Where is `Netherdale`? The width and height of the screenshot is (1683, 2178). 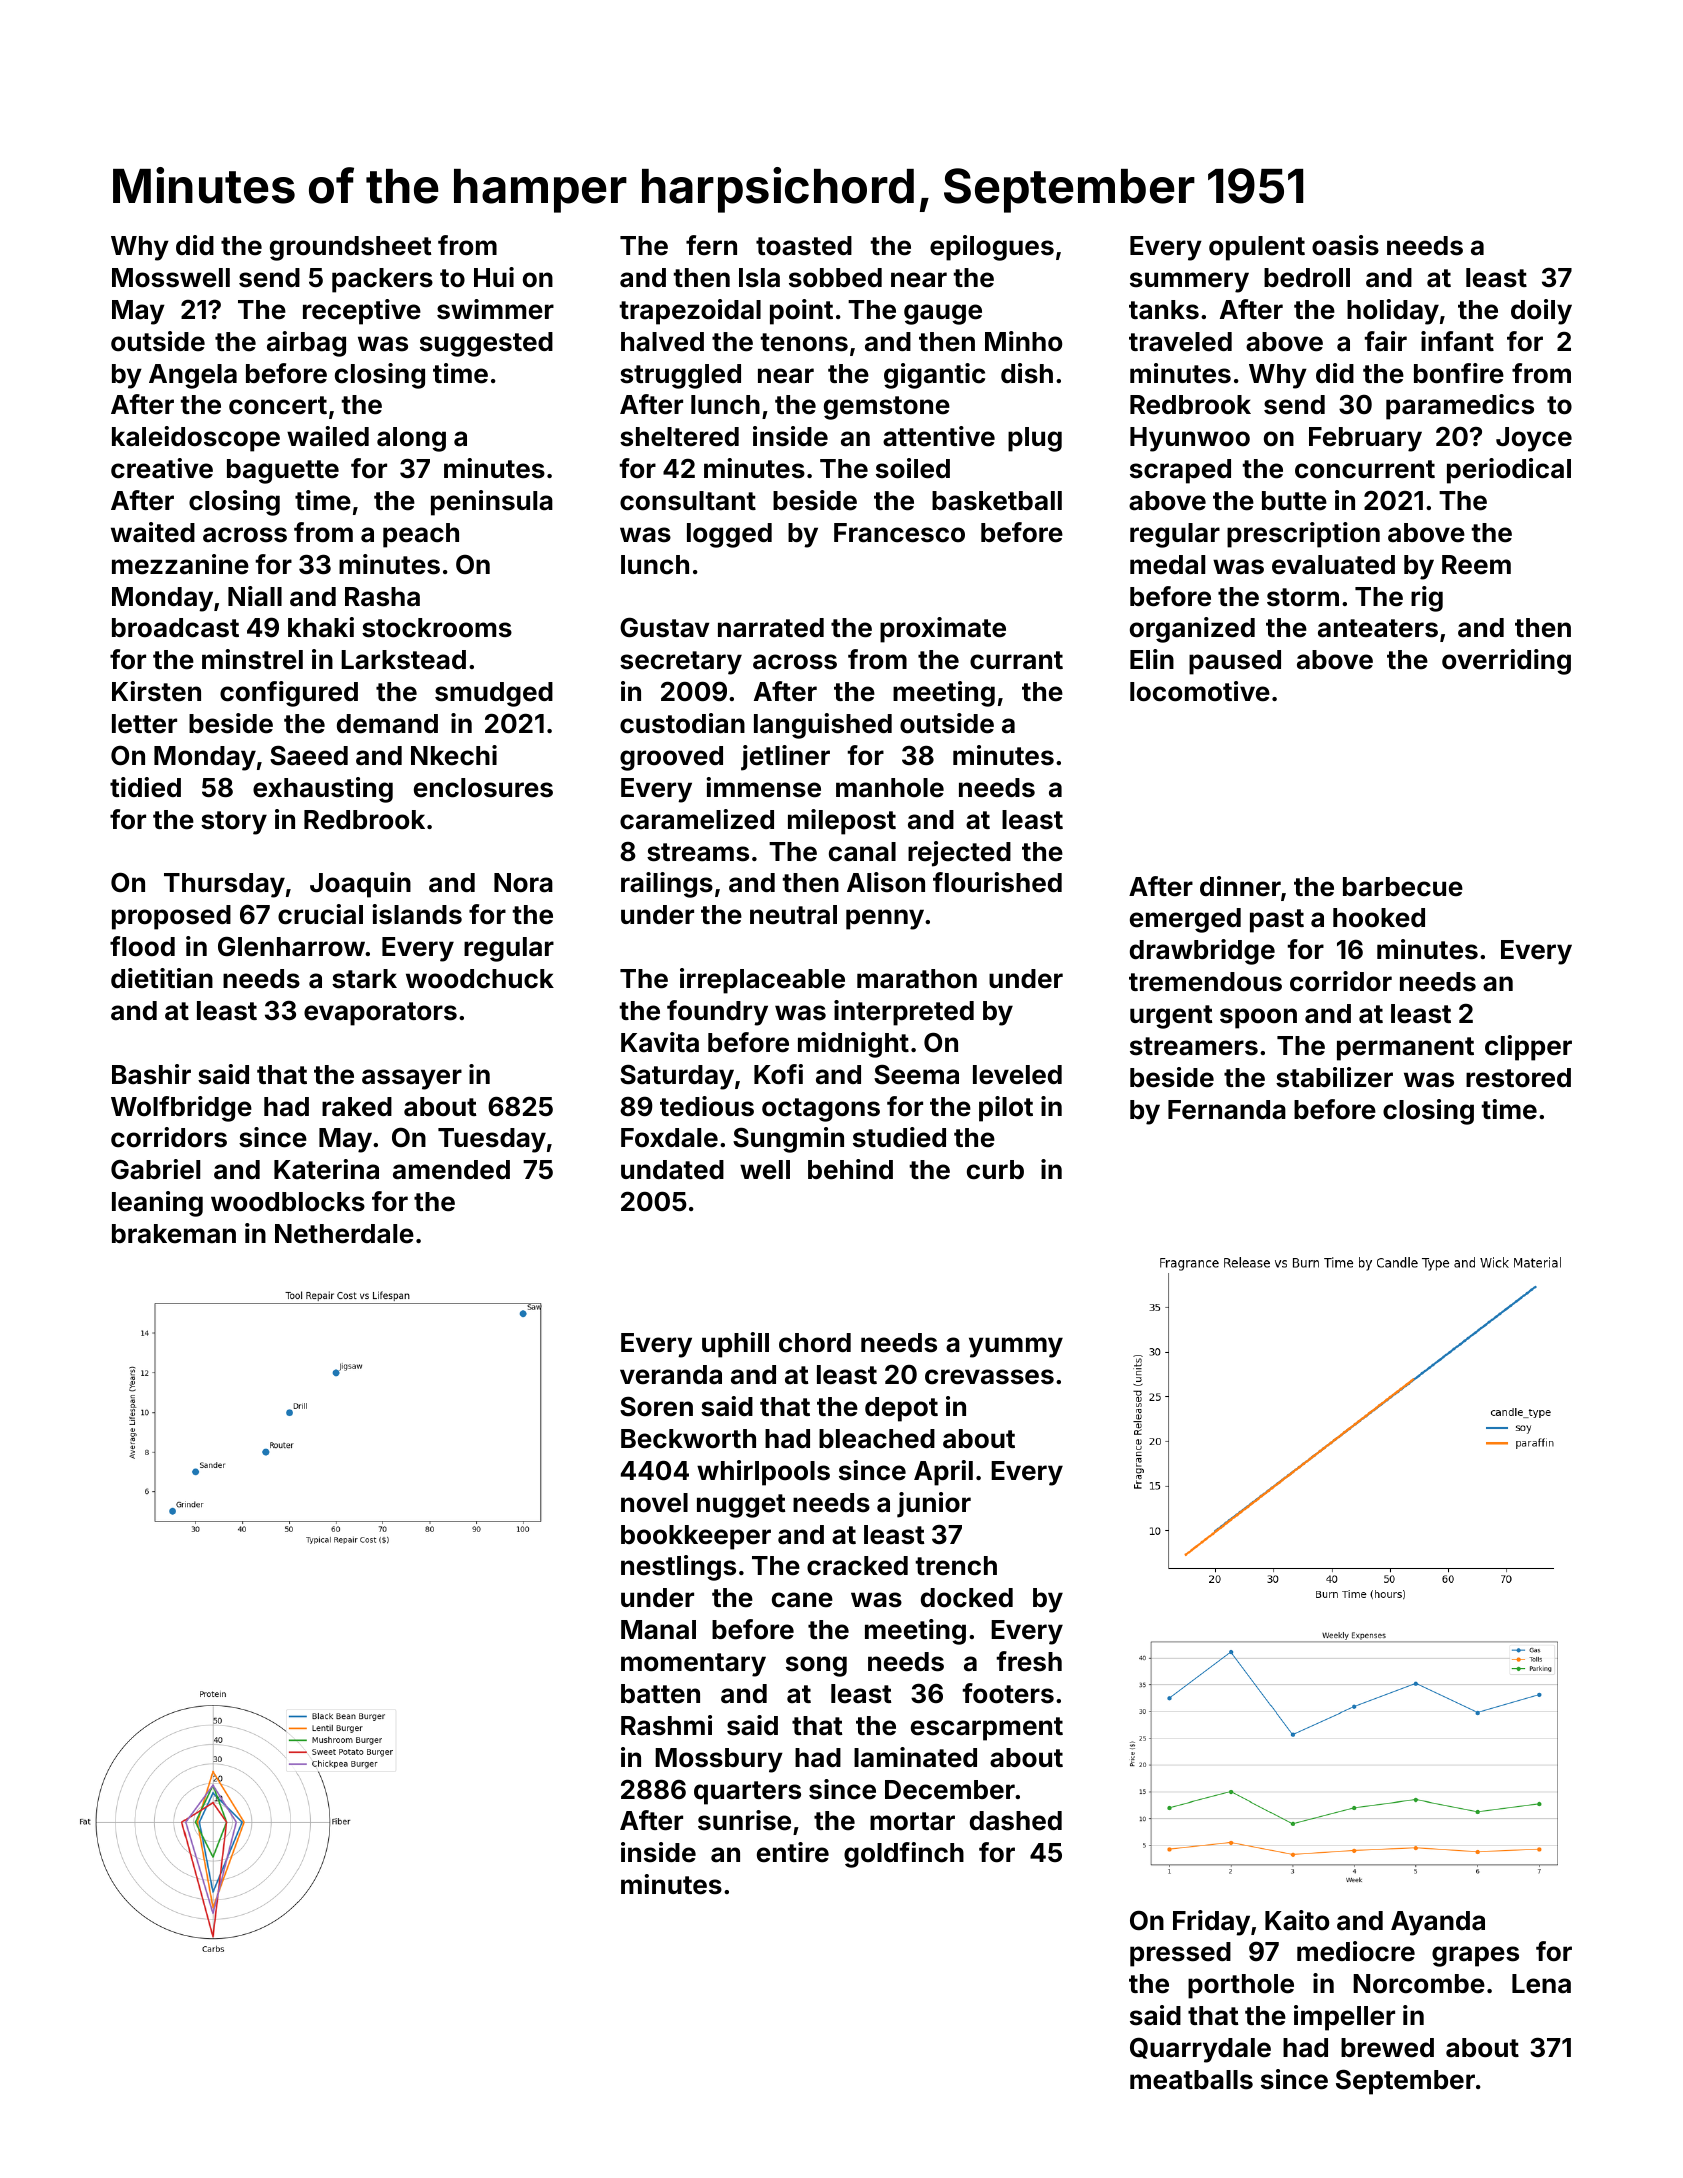
Netherdale is located at coordinates (344, 1234).
